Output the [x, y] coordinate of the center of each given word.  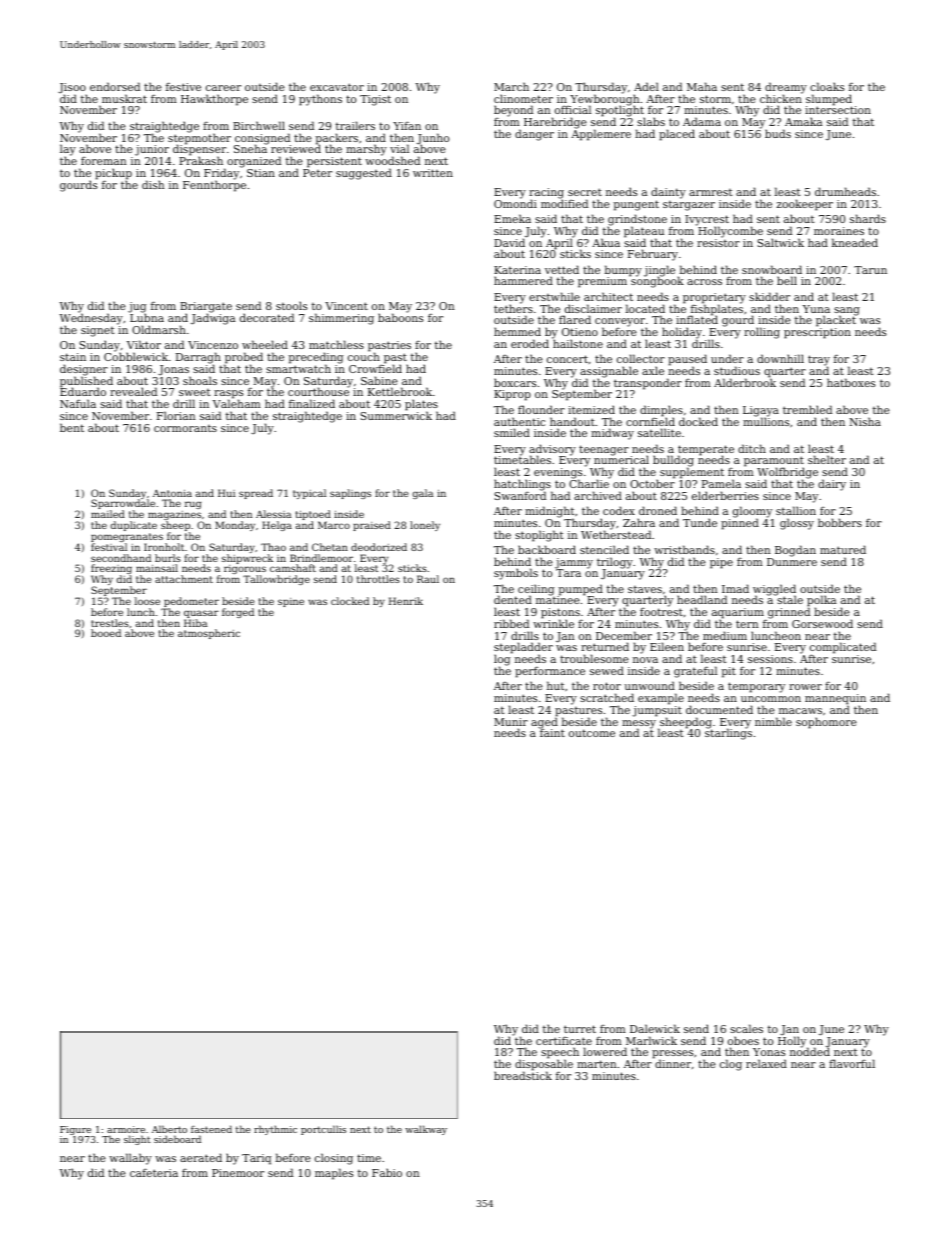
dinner [673, 1064]
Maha [702, 86]
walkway [426, 1130]
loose [147, 601]
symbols [516, 574]
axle [653, 370]
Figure [75, 1130]
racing [546, 193]
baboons [400, 318]
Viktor [144, 344]
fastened [211, 1129]
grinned [789, 613]
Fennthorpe [214, 186]
